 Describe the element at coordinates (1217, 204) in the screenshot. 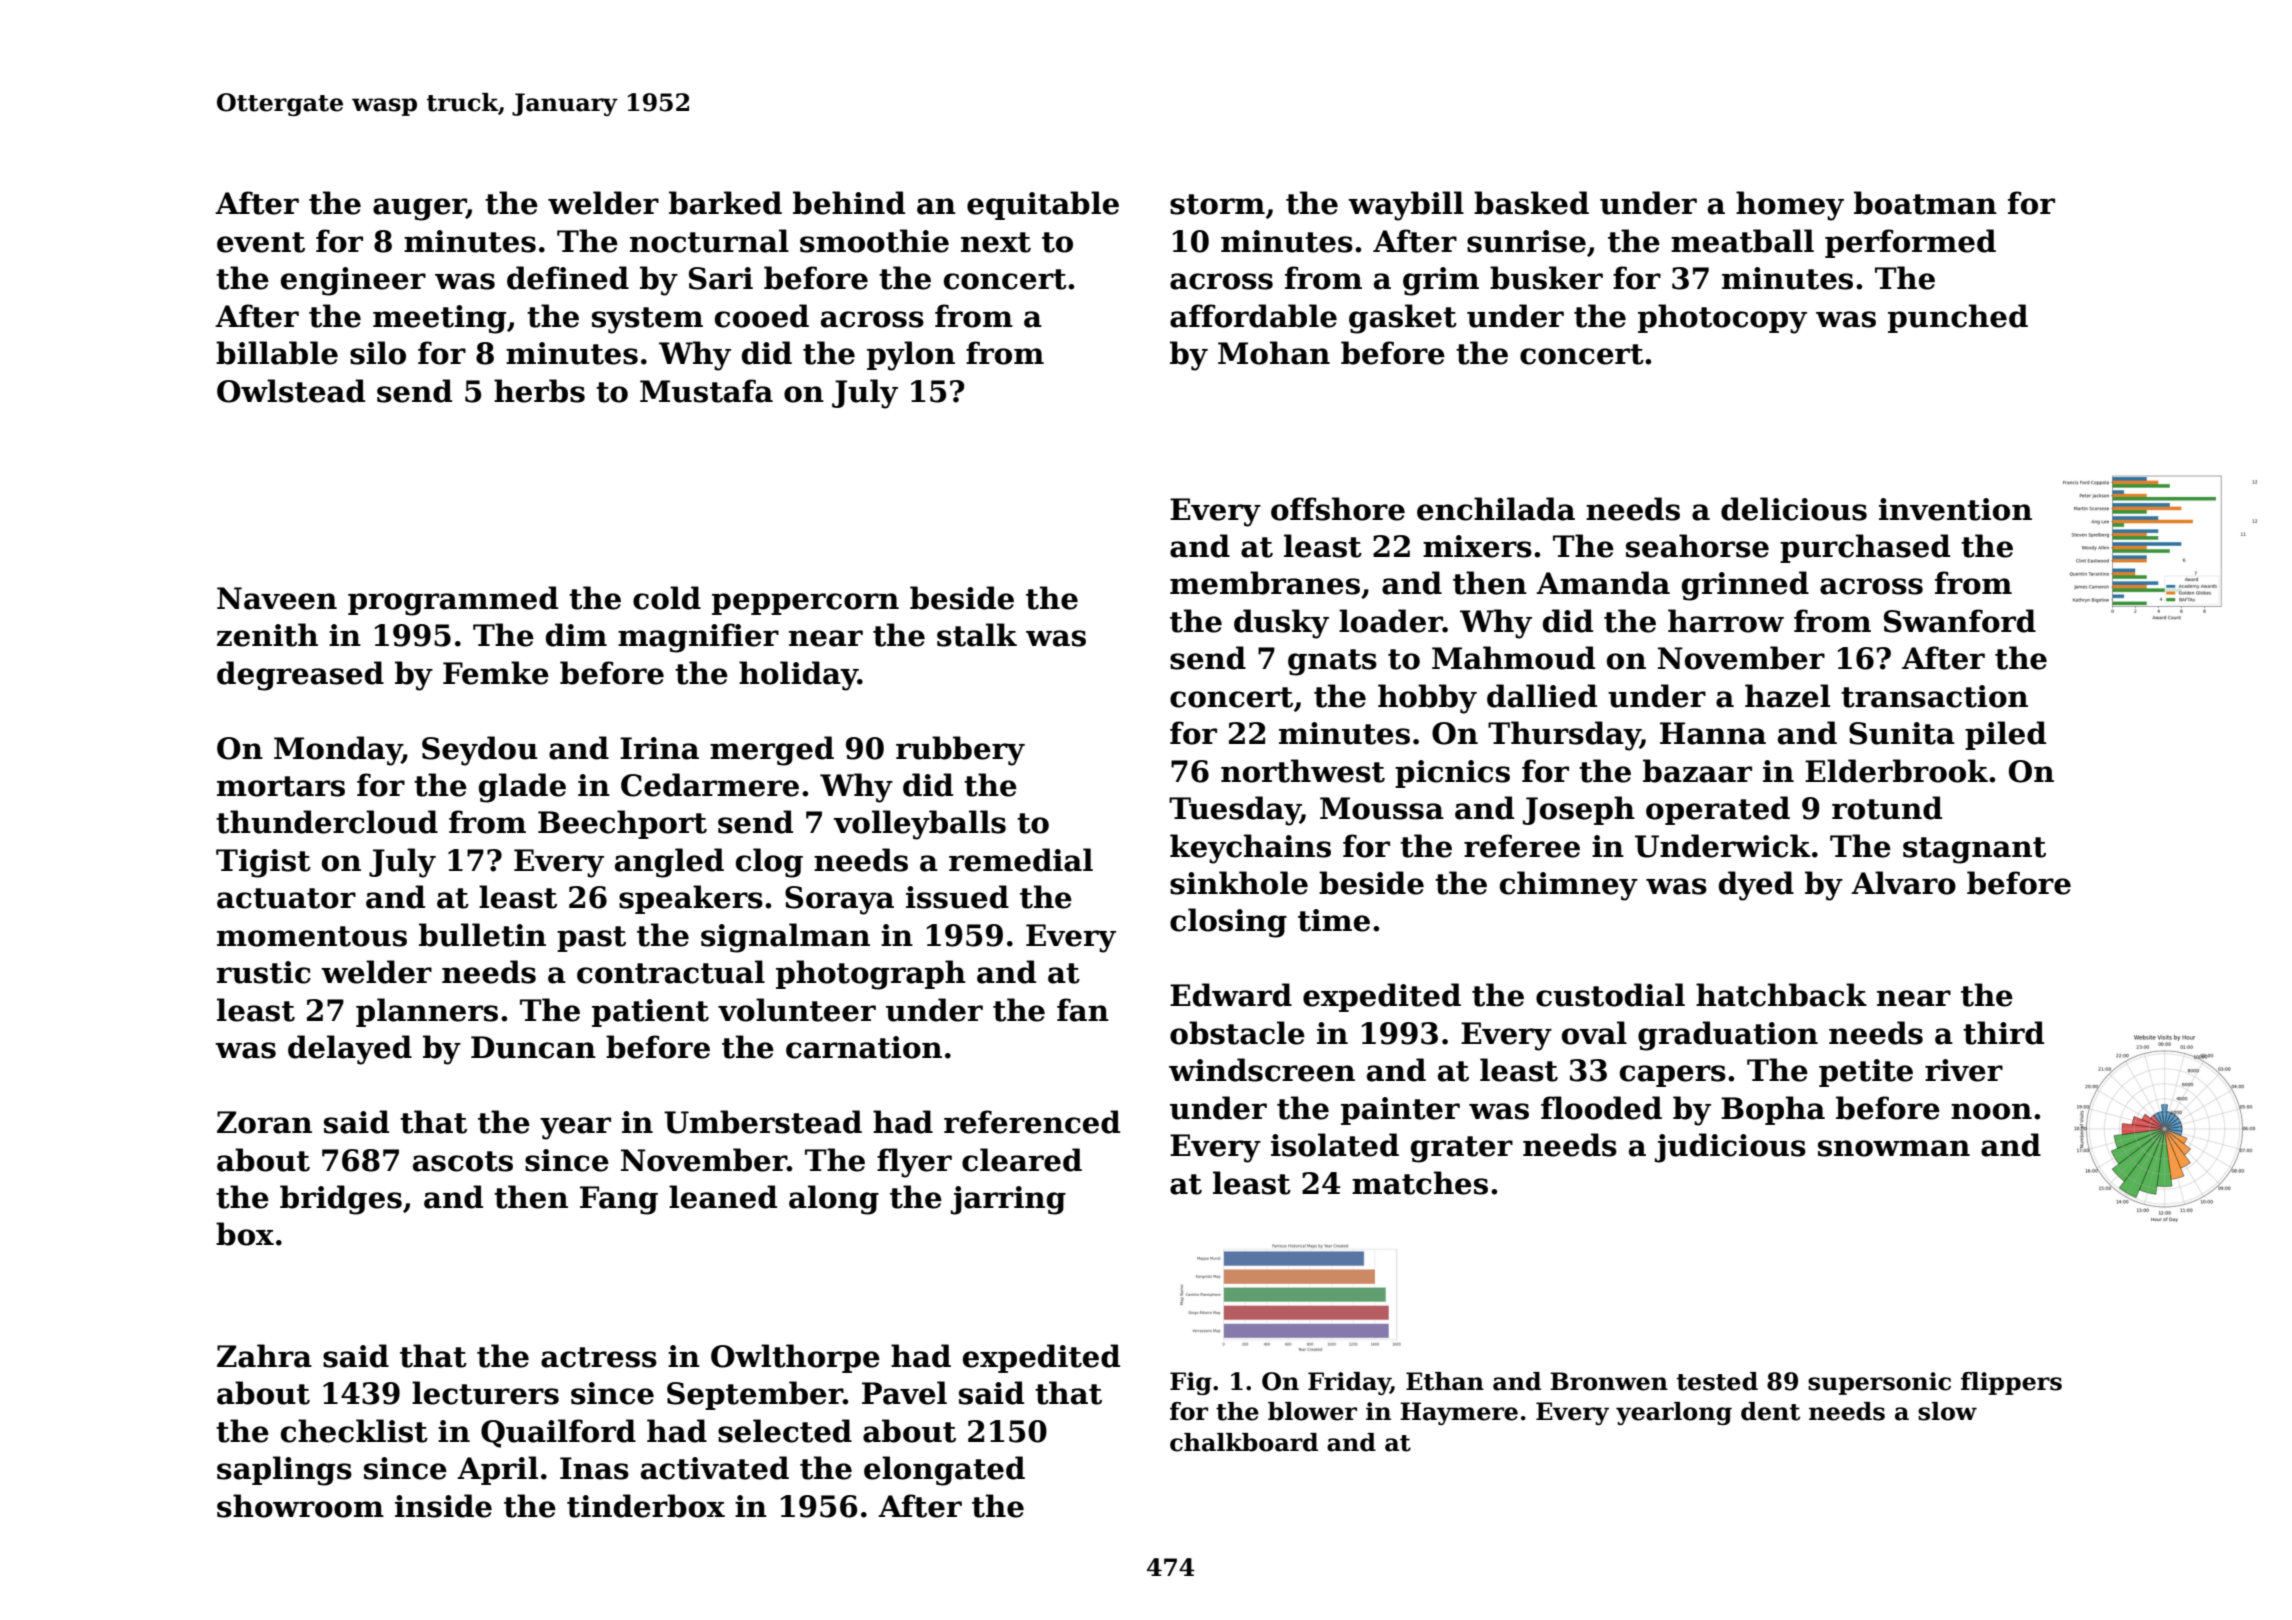

I see `storm` at that location.
